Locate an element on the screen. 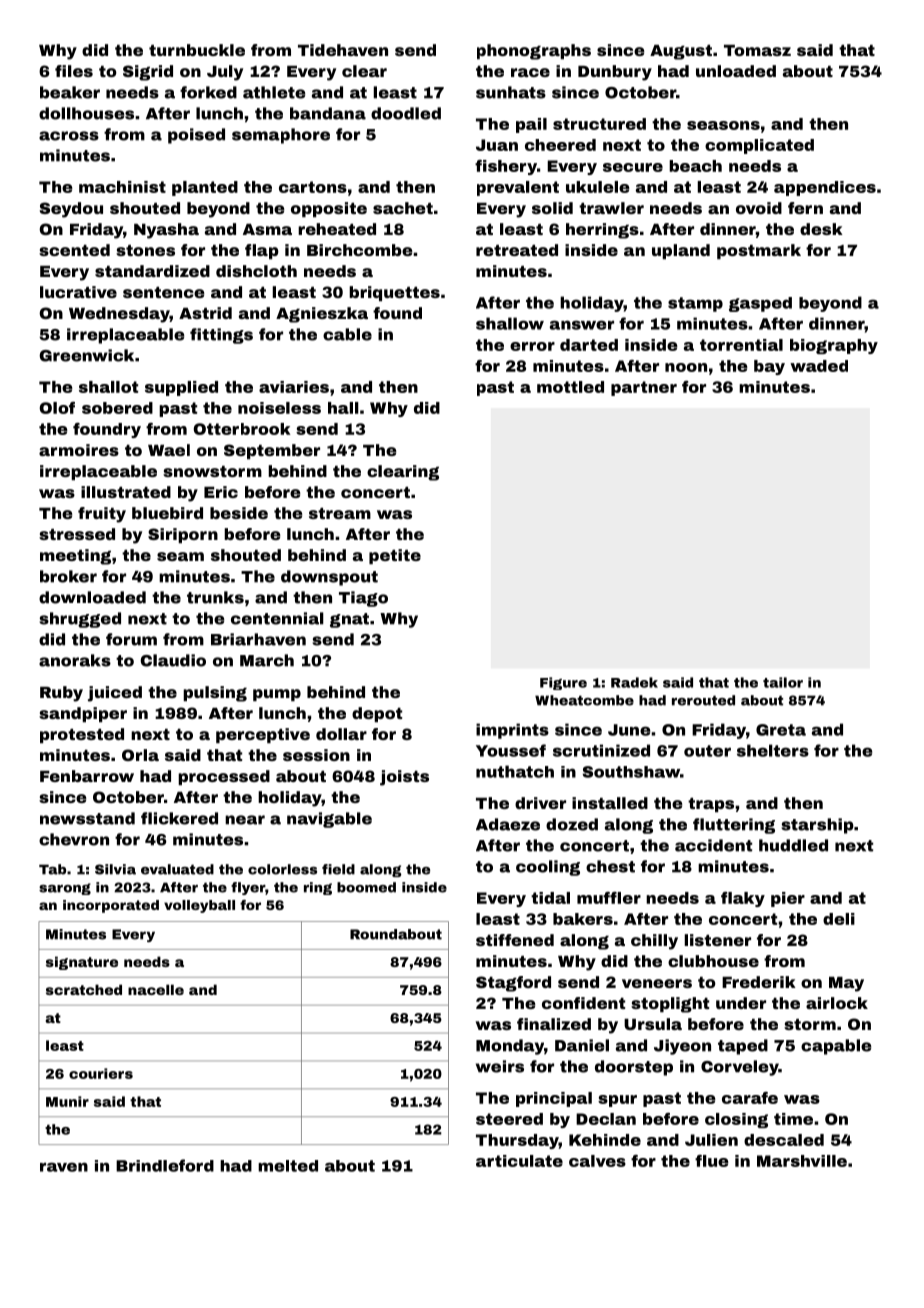 The width and height of the screenshot is (924, 1308). petite is located at coordinates (395, 556).
